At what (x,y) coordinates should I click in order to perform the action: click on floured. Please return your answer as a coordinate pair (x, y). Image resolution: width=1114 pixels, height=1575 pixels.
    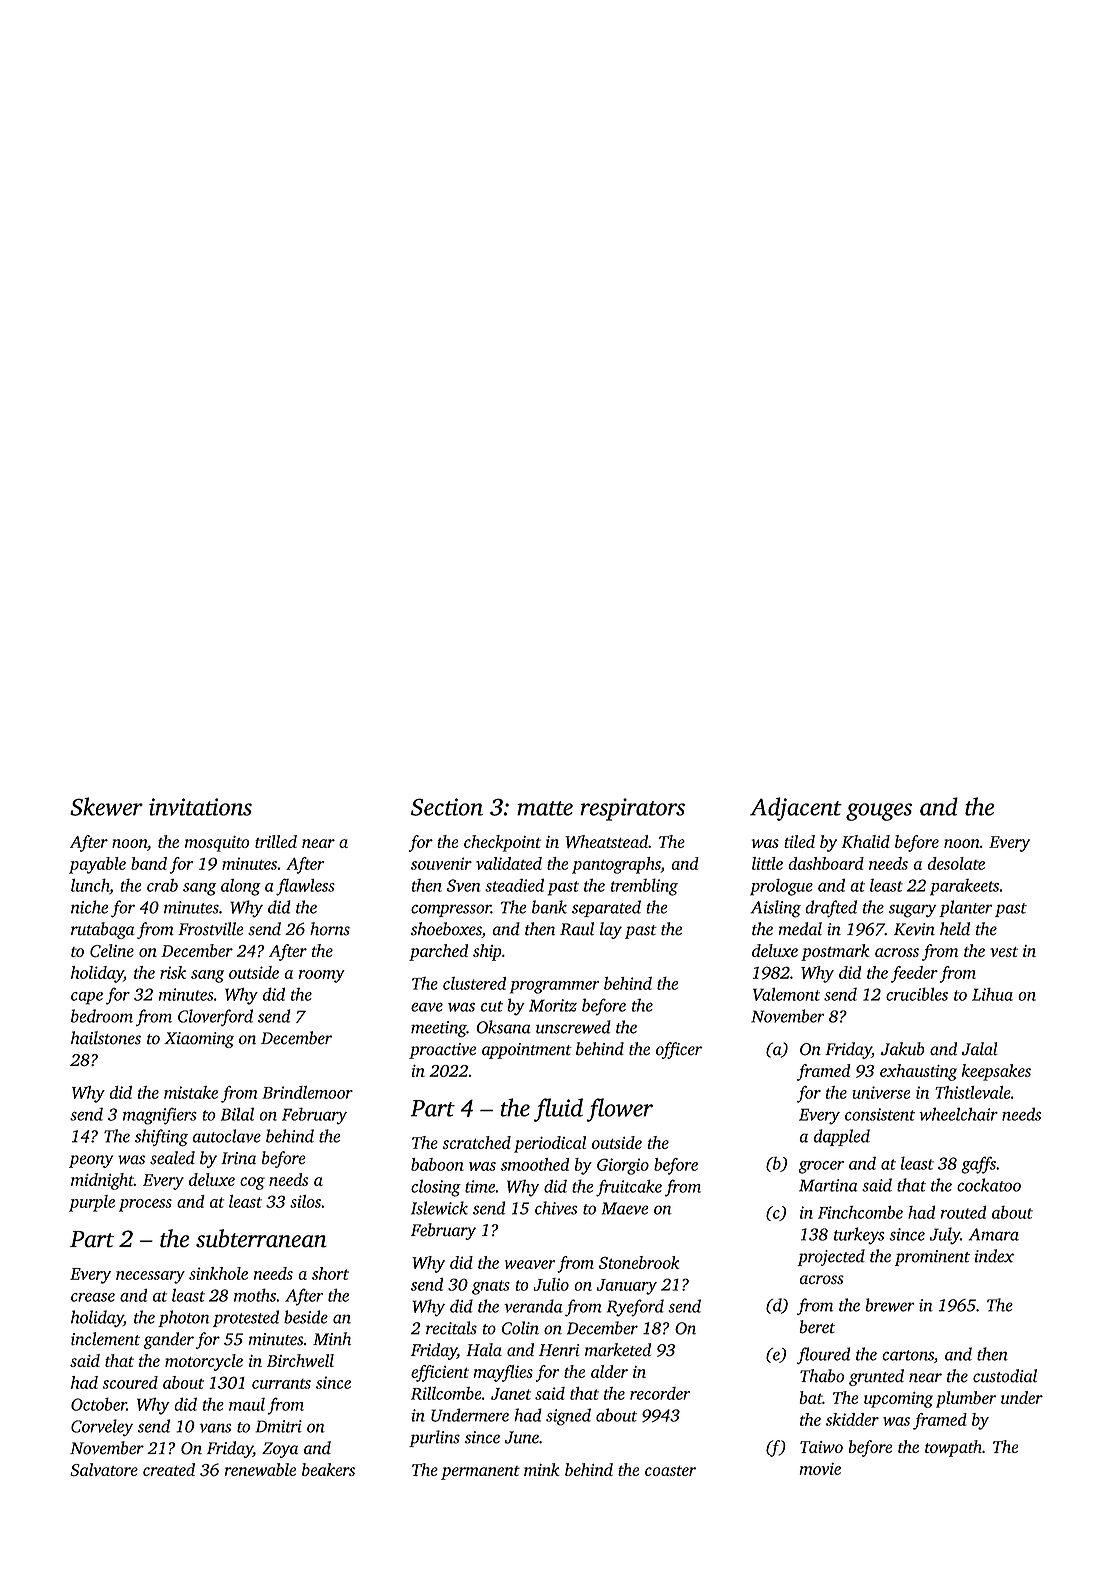
    Looking at the image, I should click on (823, 1355).
